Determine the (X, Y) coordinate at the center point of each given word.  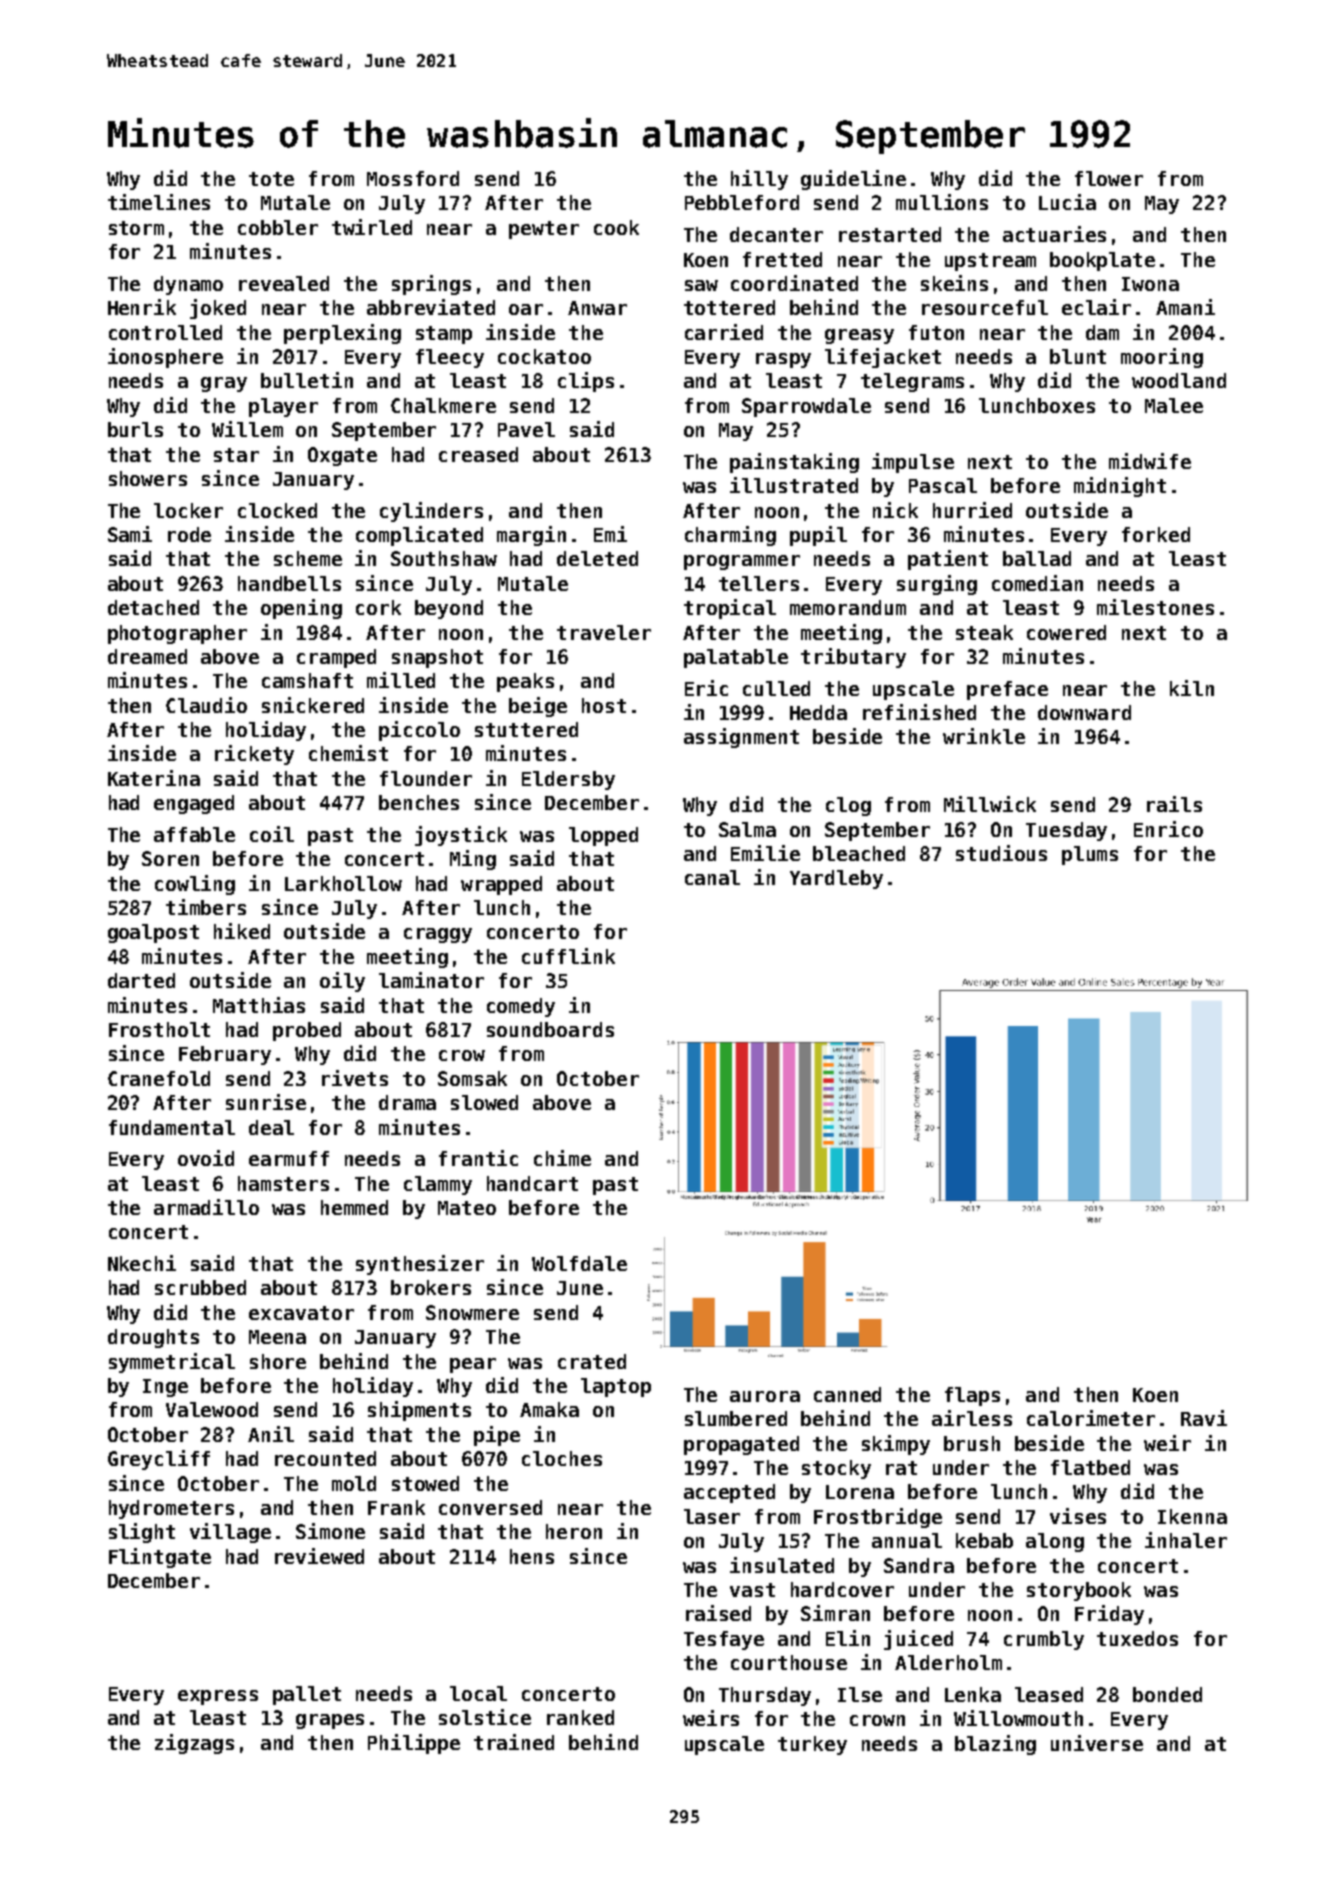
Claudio (206, 705)
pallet (307, 1695)
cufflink (568, 956)
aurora (765, 1396)
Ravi (1204, 1418)
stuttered (526, 729)
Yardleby (836, 879)
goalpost (153, 933)
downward (1084, 712)
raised (718, 1613)
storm (136, 228)
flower (1109, 178)
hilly (759, 180)
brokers (431, 1287)
